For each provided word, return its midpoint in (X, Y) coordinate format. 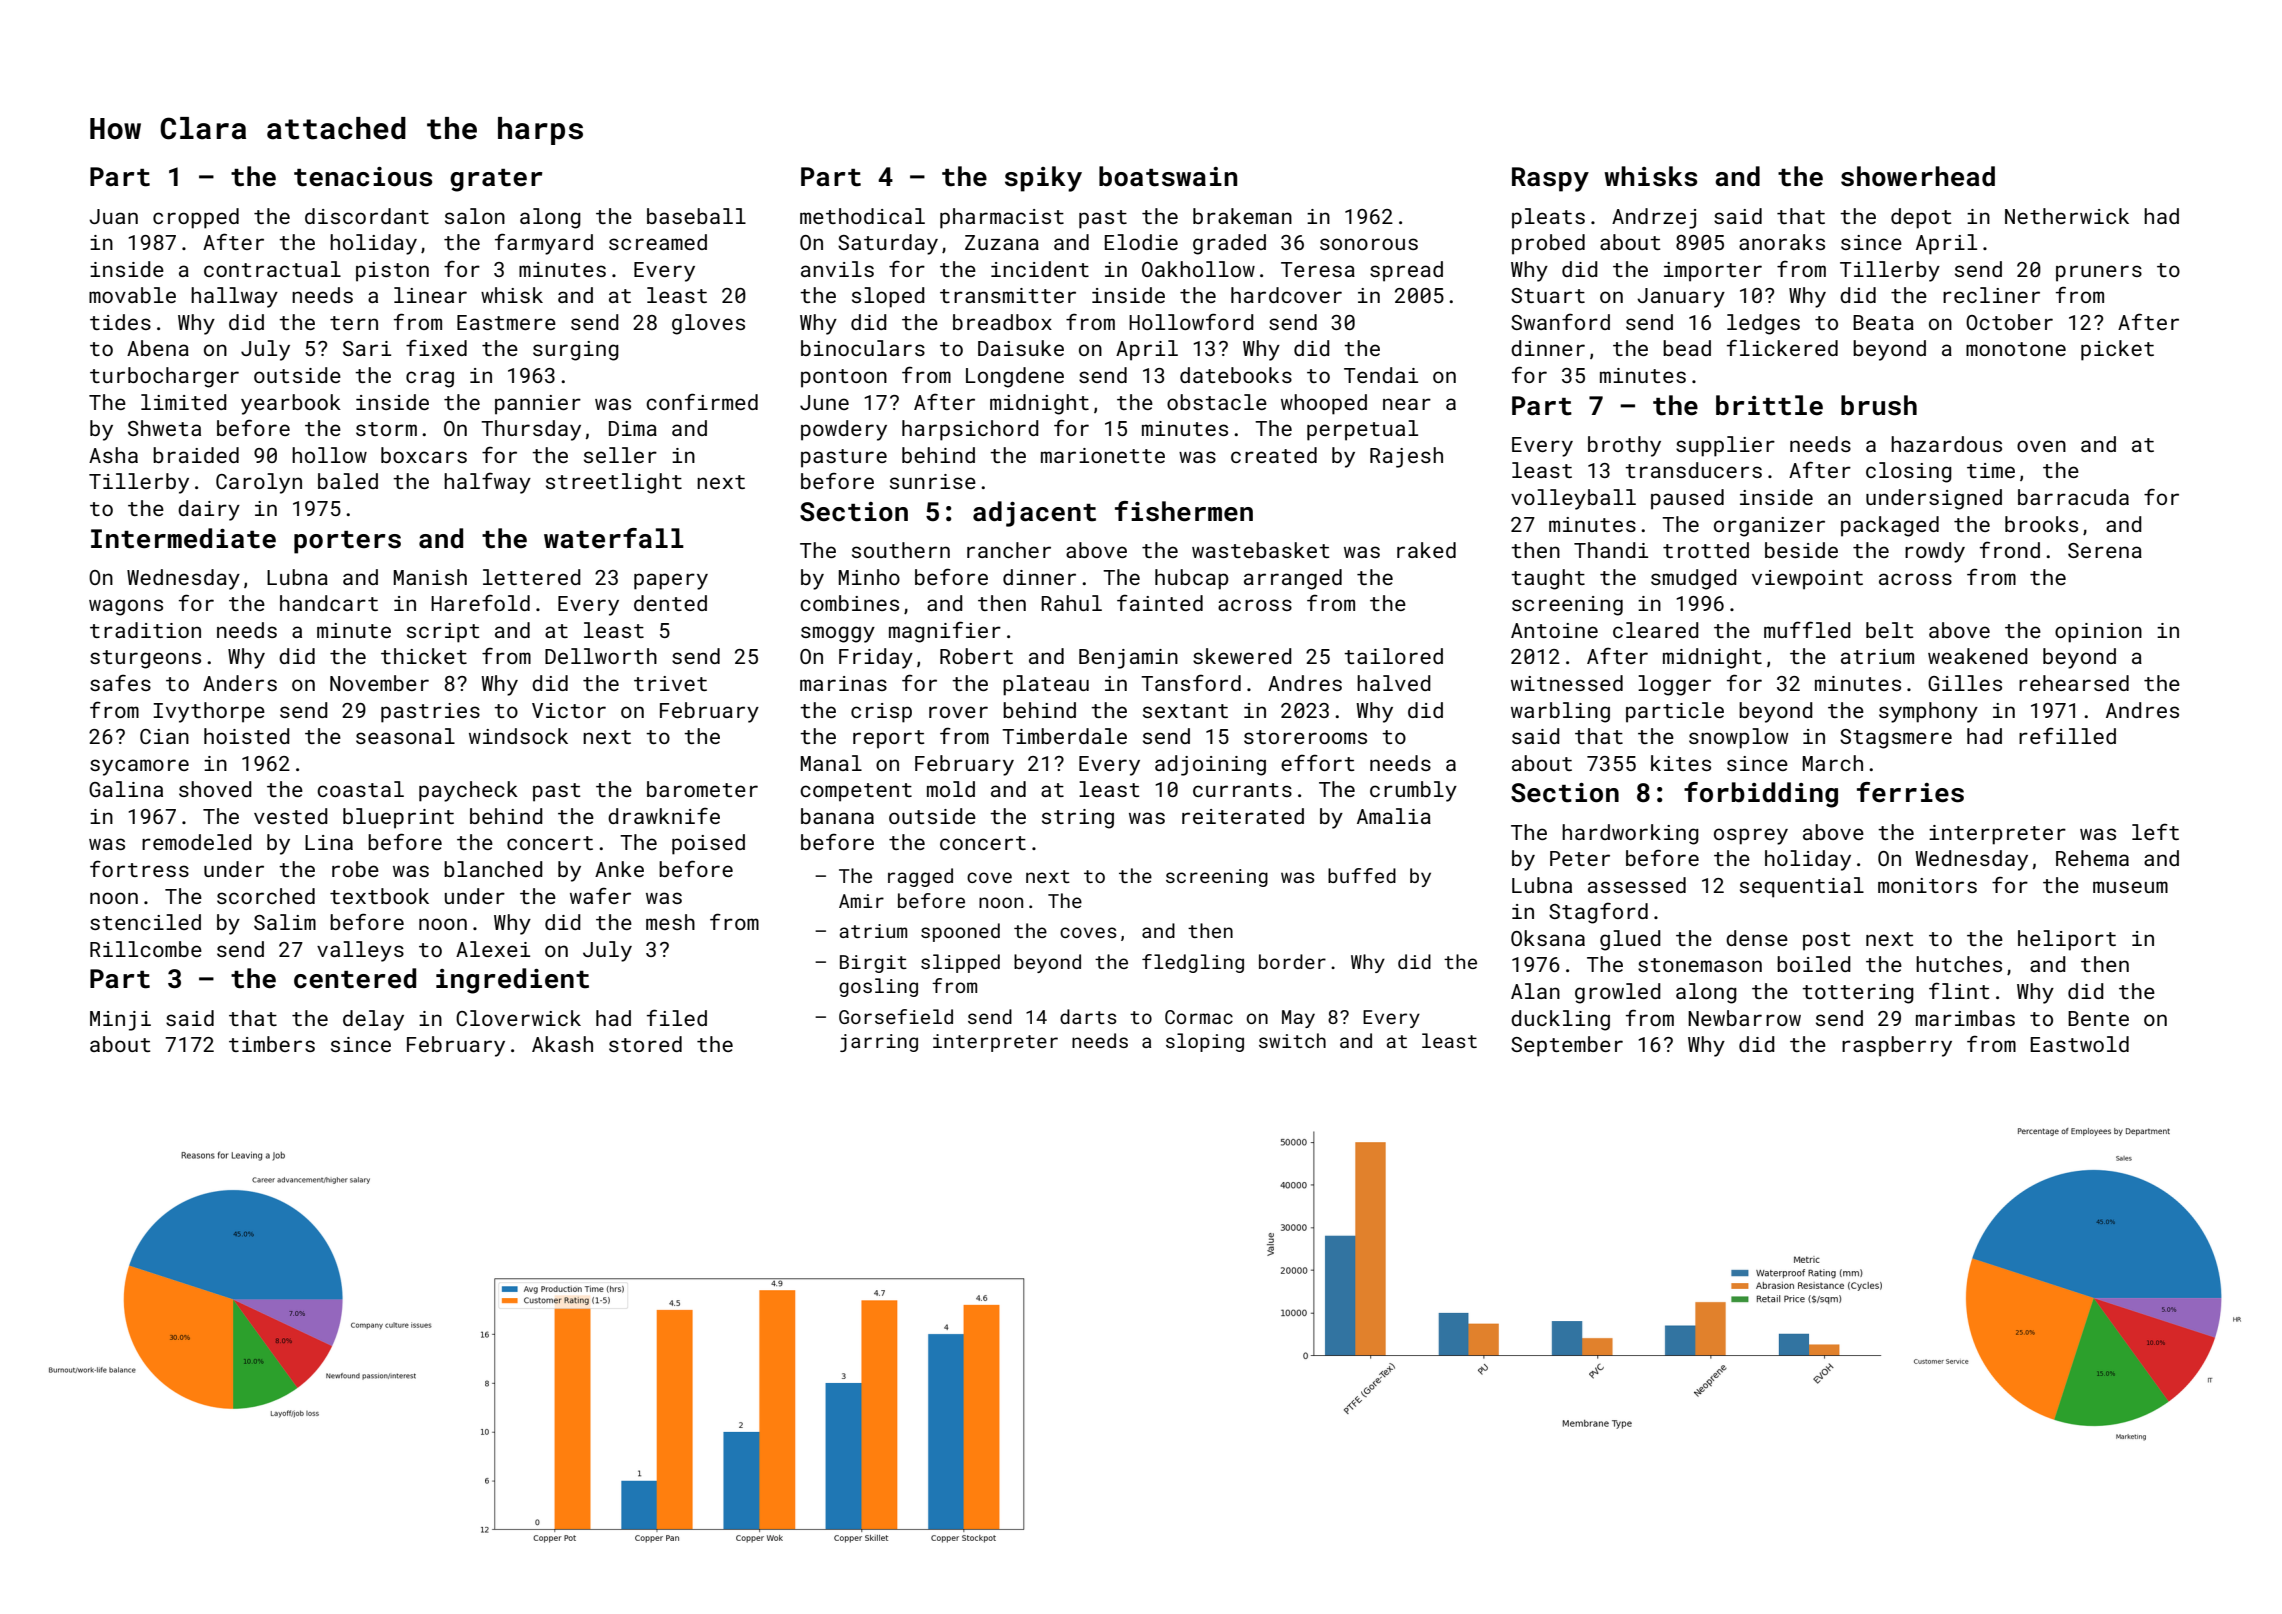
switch (1292, 1040)
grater (496, 180)
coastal (360, 789)
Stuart (1548, 295)
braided (196, 455)
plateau (1046, 685)
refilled (2067, 735)
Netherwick (2067, 216)
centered (355, 978)
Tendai (1381, 375)
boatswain (1168, 176)
